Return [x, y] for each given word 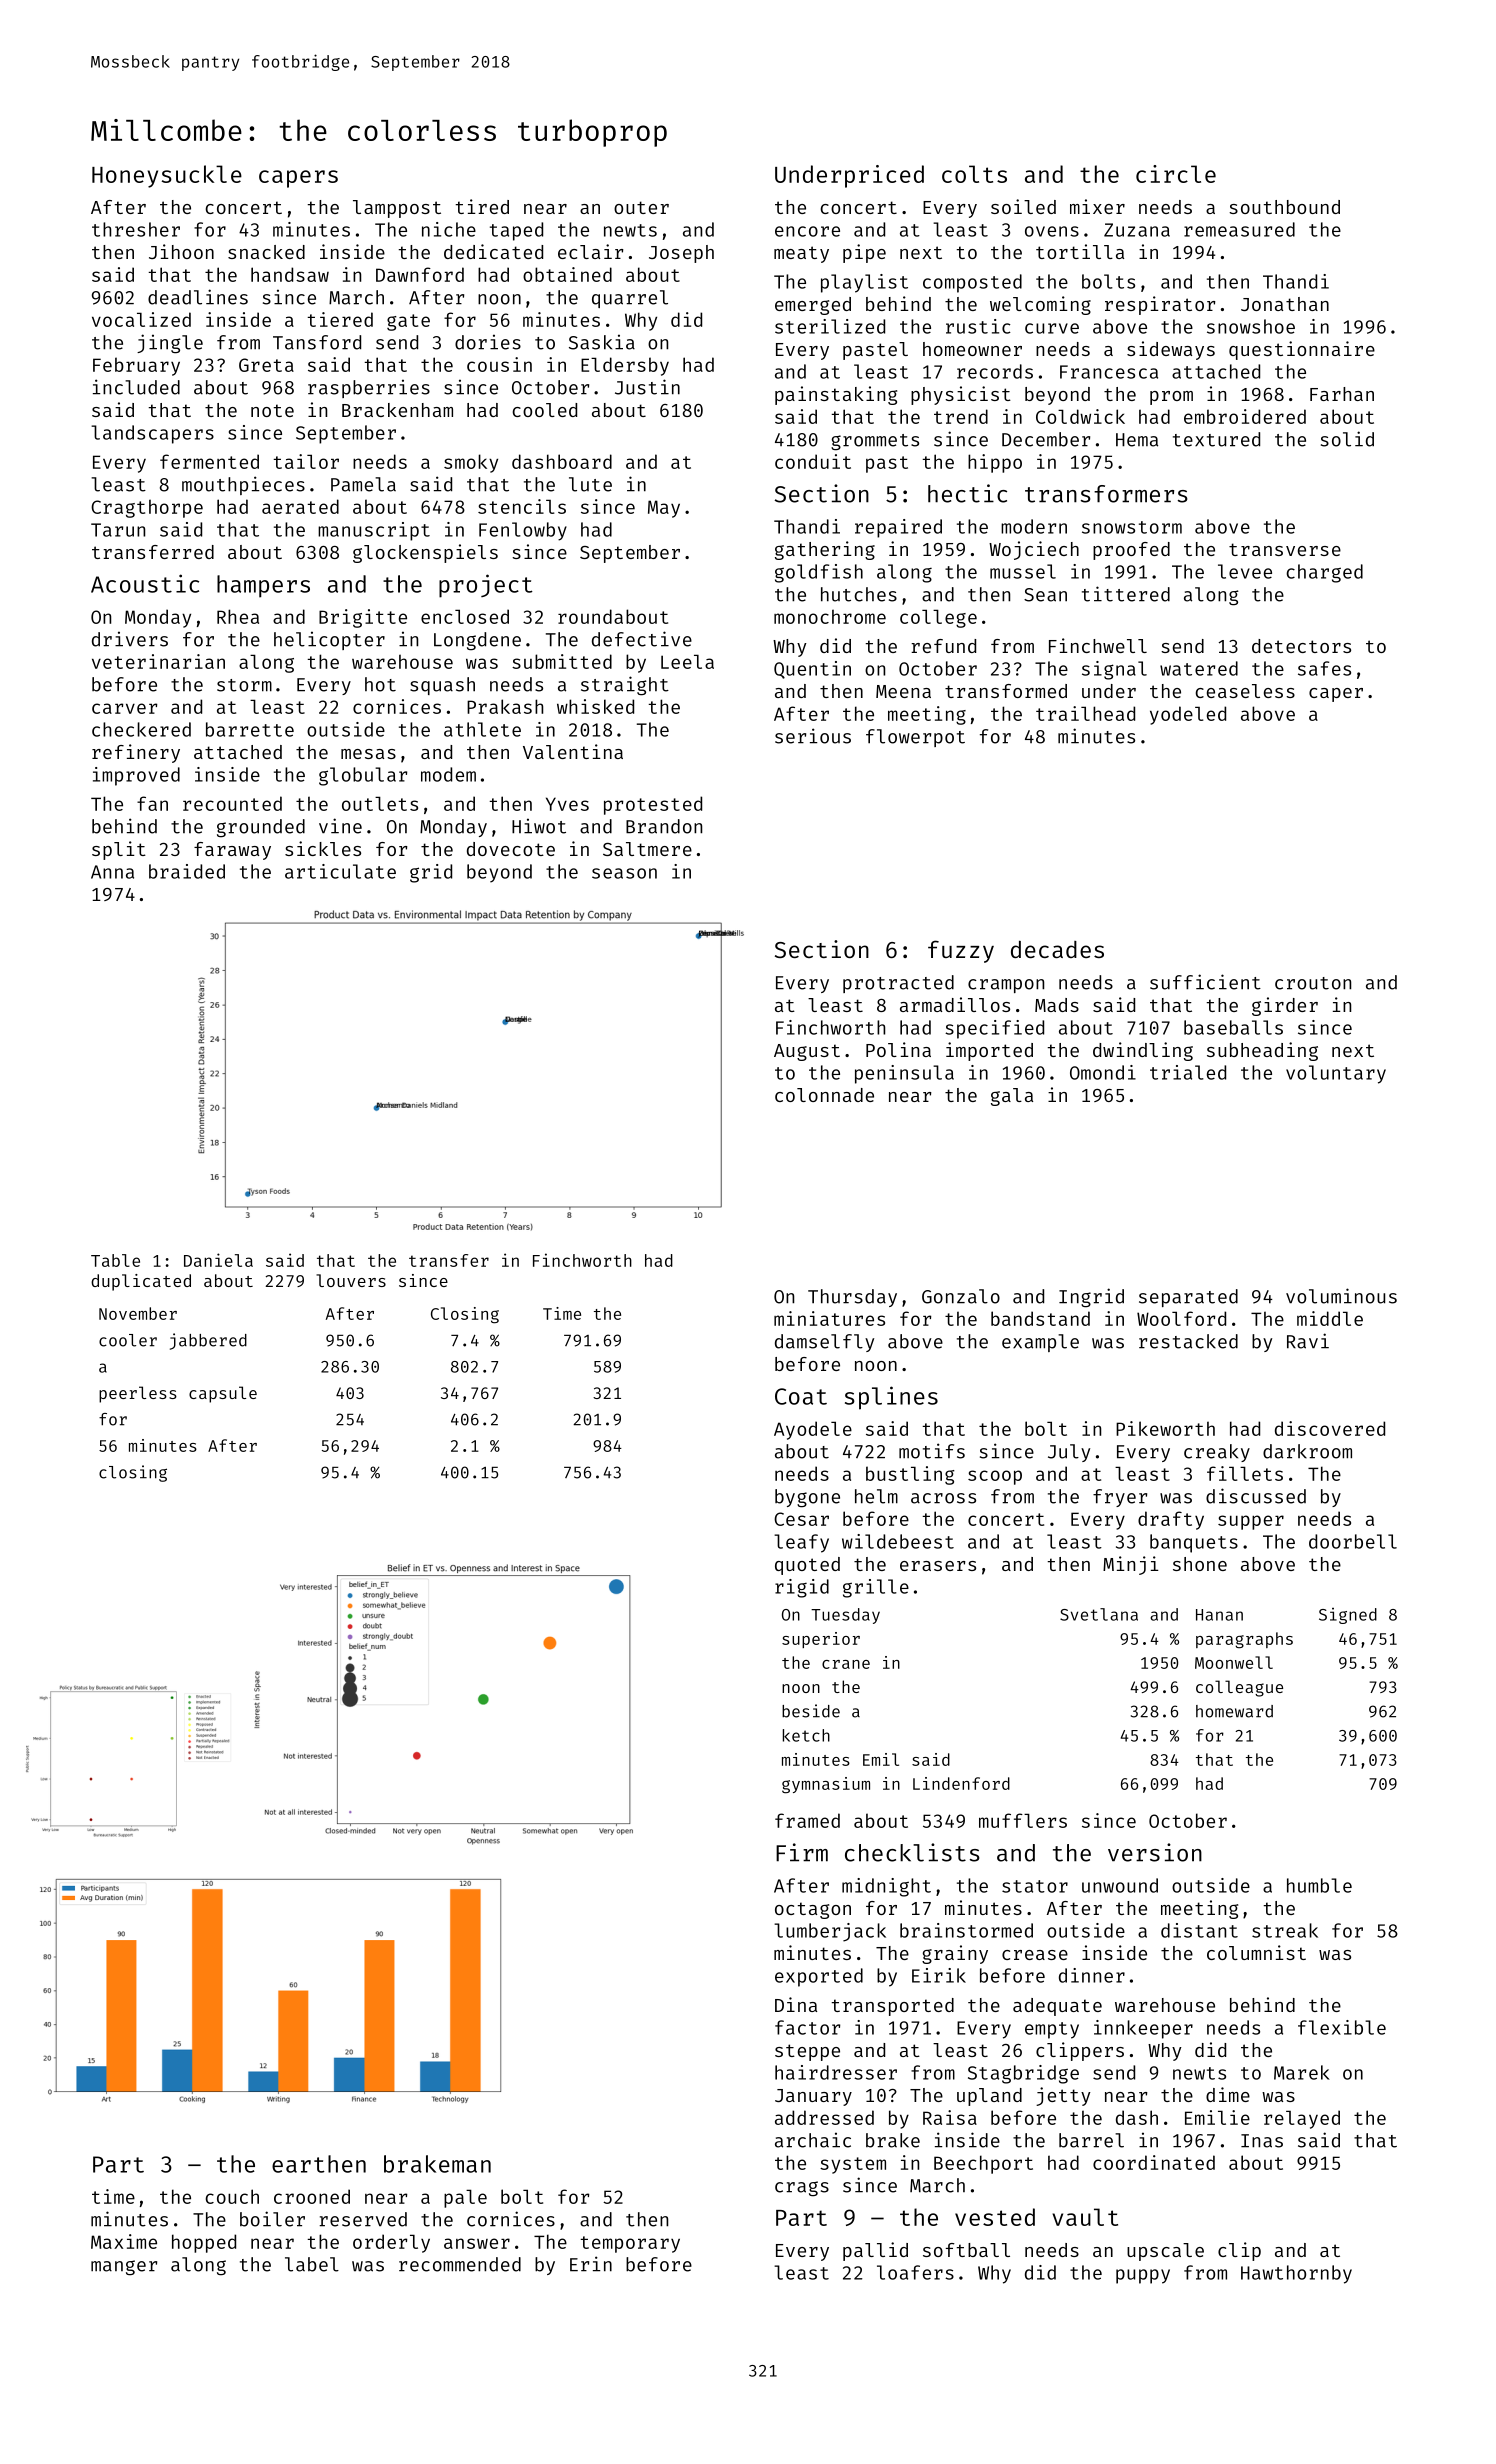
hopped [204, 2243]
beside [811, 1711]
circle [1176, 174]
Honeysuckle [167, 176]
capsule [223, 1394]
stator [1035, 1886]
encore [807, 231]
